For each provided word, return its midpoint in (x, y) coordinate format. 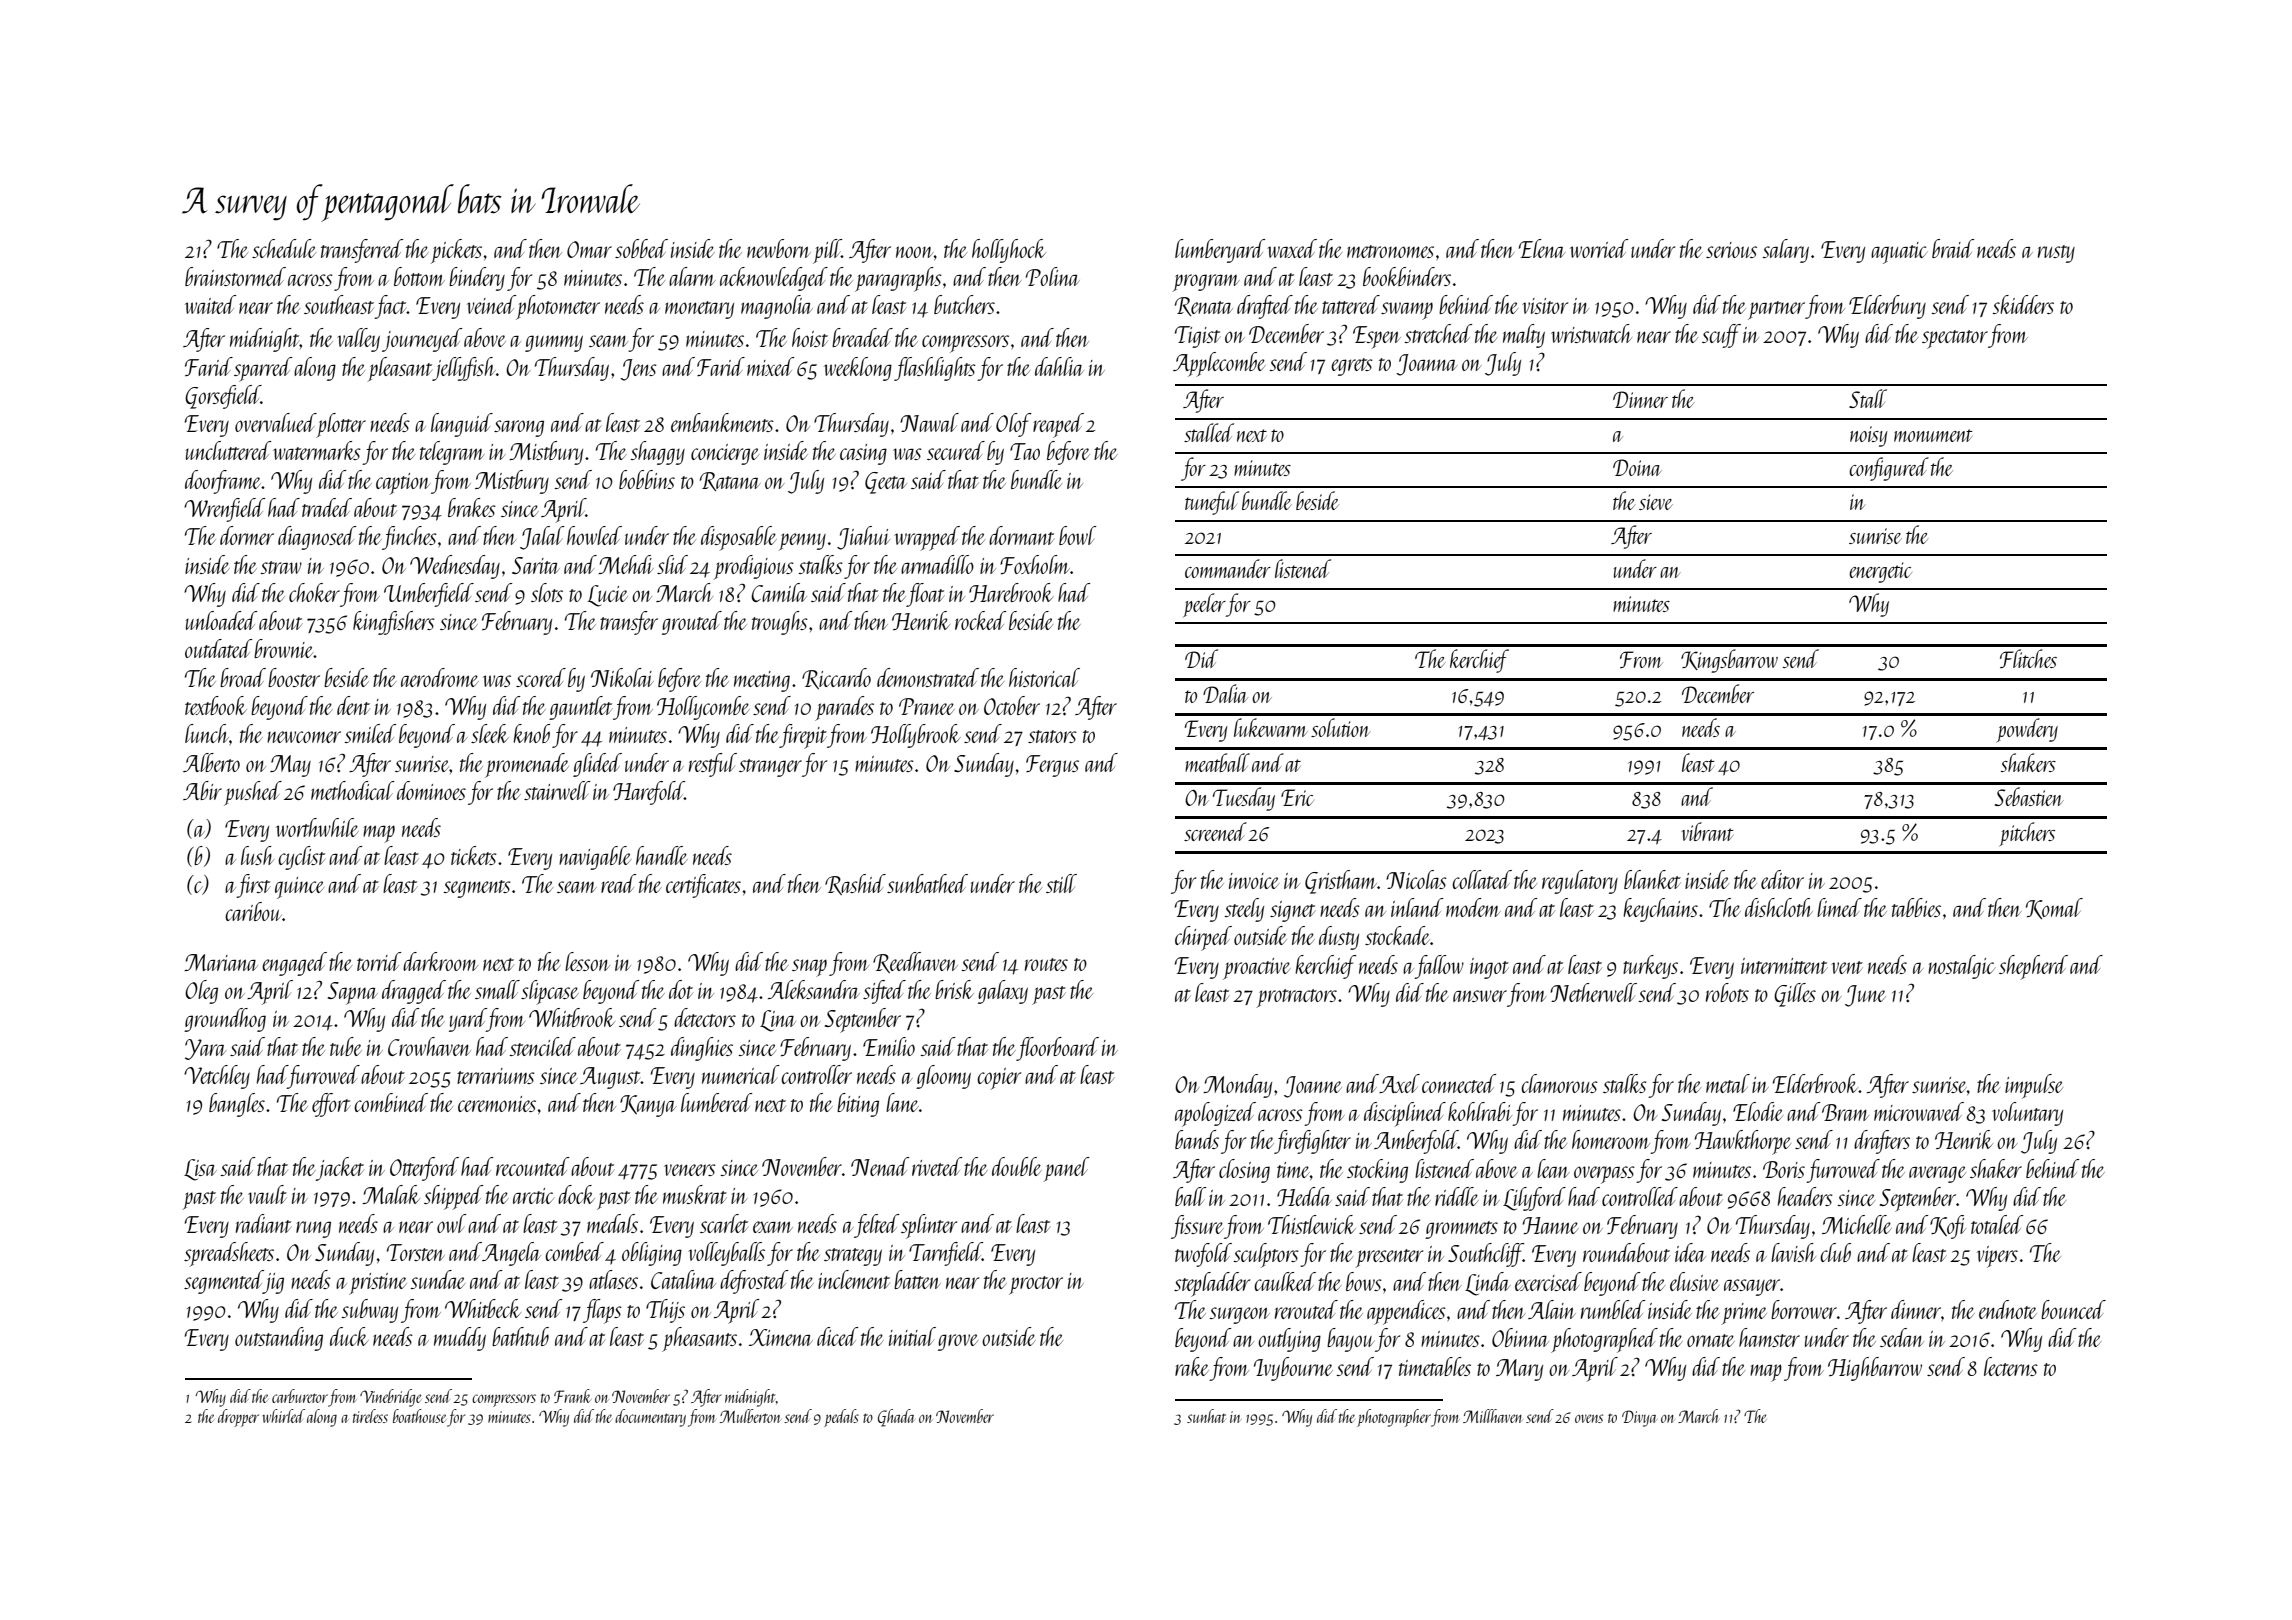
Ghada (896, 1418)
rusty (2056, 254)
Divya (1639, 1418)
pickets (456, 251)
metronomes (1390, 251)
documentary (650, 1418)
